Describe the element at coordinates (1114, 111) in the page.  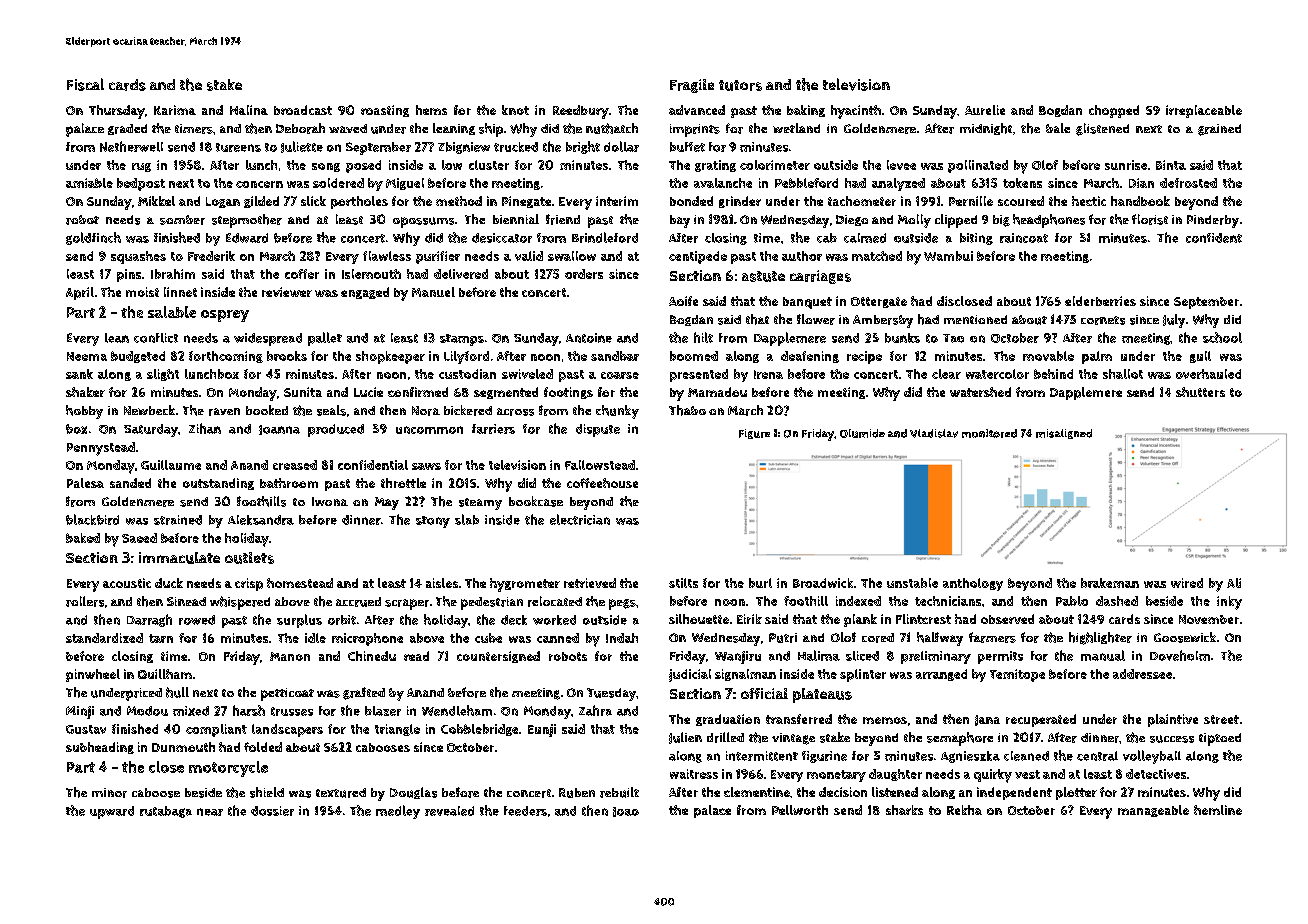
I see `chopped` at that location.
